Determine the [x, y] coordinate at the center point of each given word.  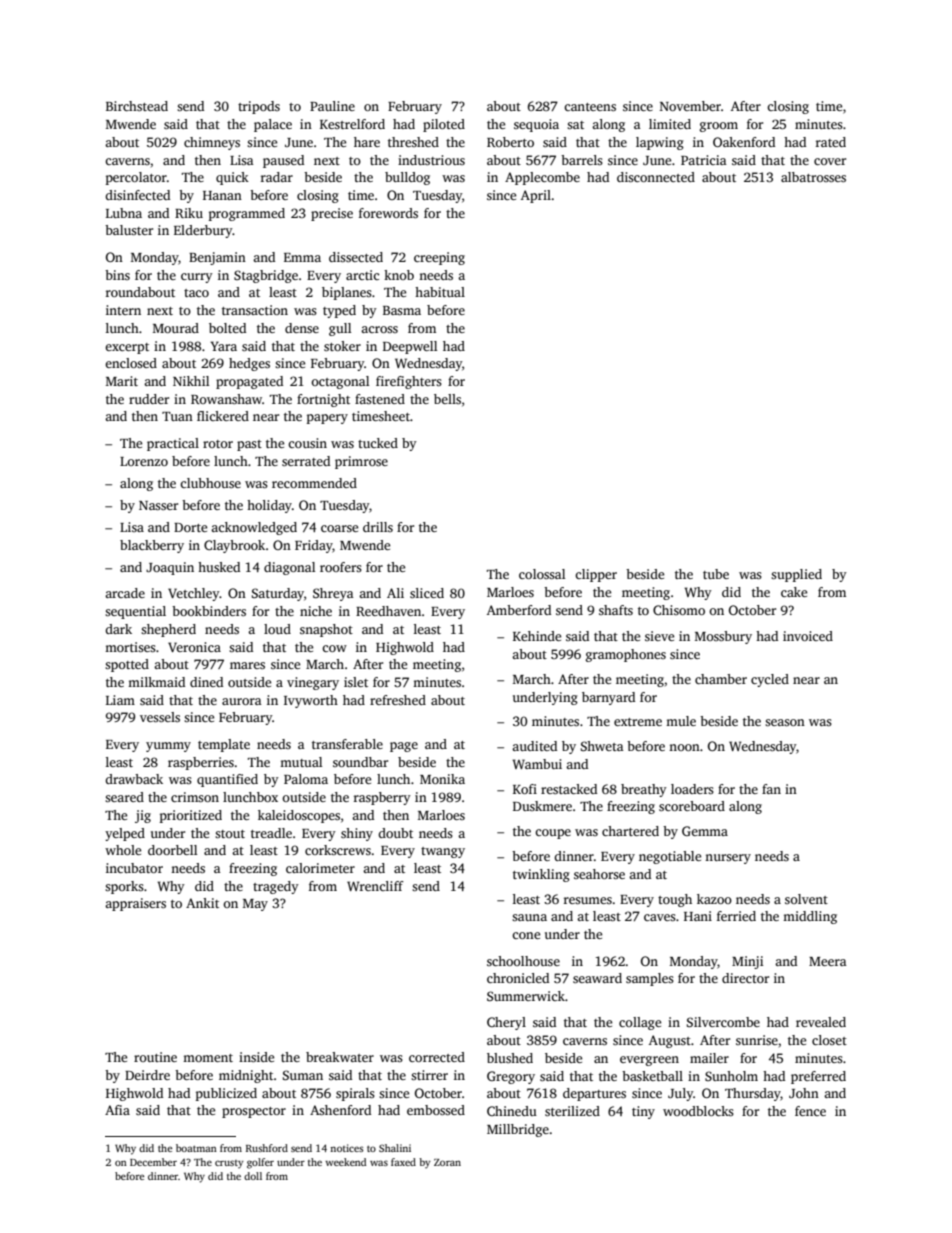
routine [155, 1057]
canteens [590, 107]
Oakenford [744, 142]
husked [219, 567]
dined [206, 682]
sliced [427, 593]
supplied [796, 575]
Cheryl [506, 1023]
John [804, 1093]
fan [771, 789]
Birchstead [137, 106]
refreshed [398, 700]
